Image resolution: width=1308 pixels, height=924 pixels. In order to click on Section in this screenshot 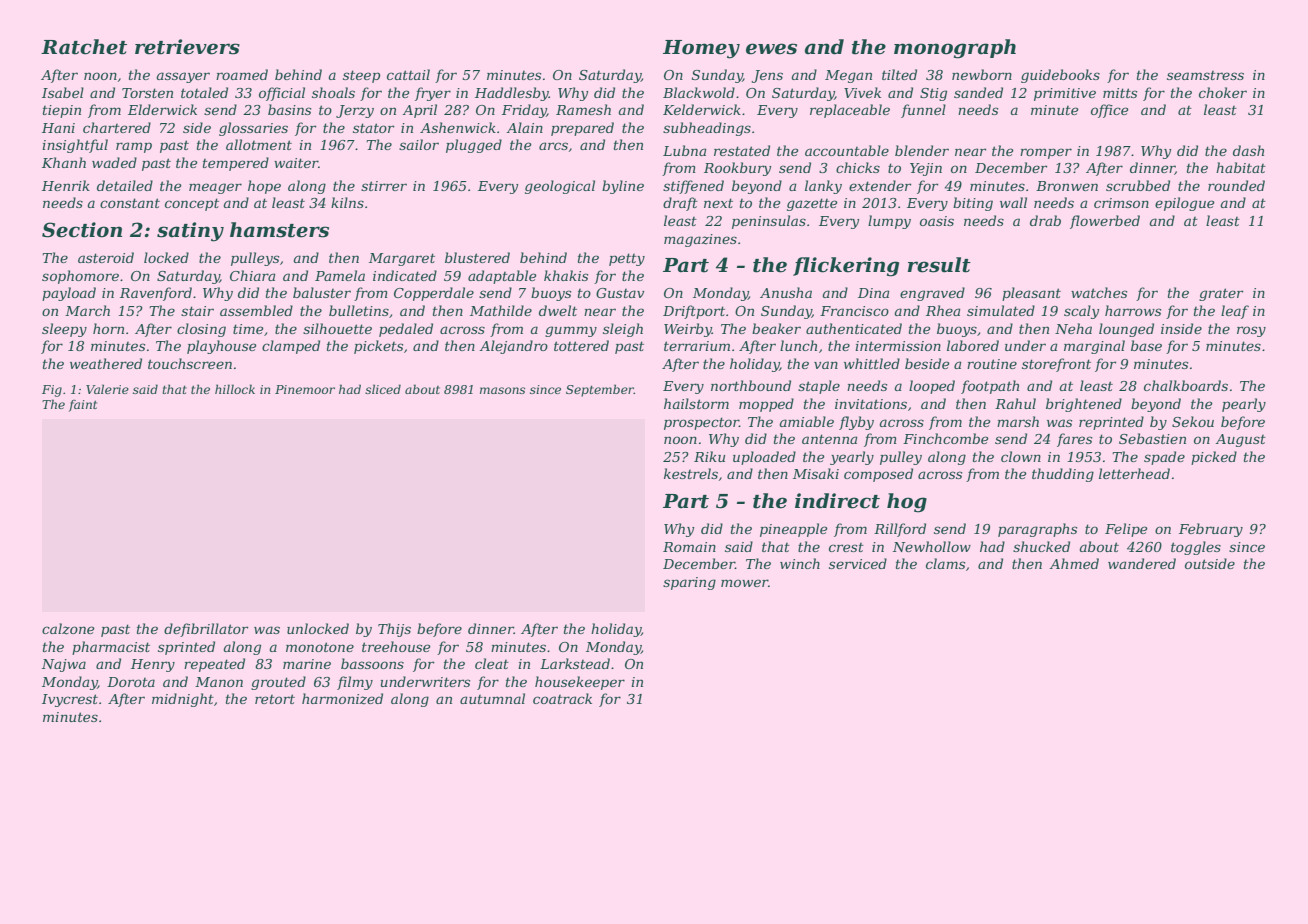, I will do `click(82, 230)`.
